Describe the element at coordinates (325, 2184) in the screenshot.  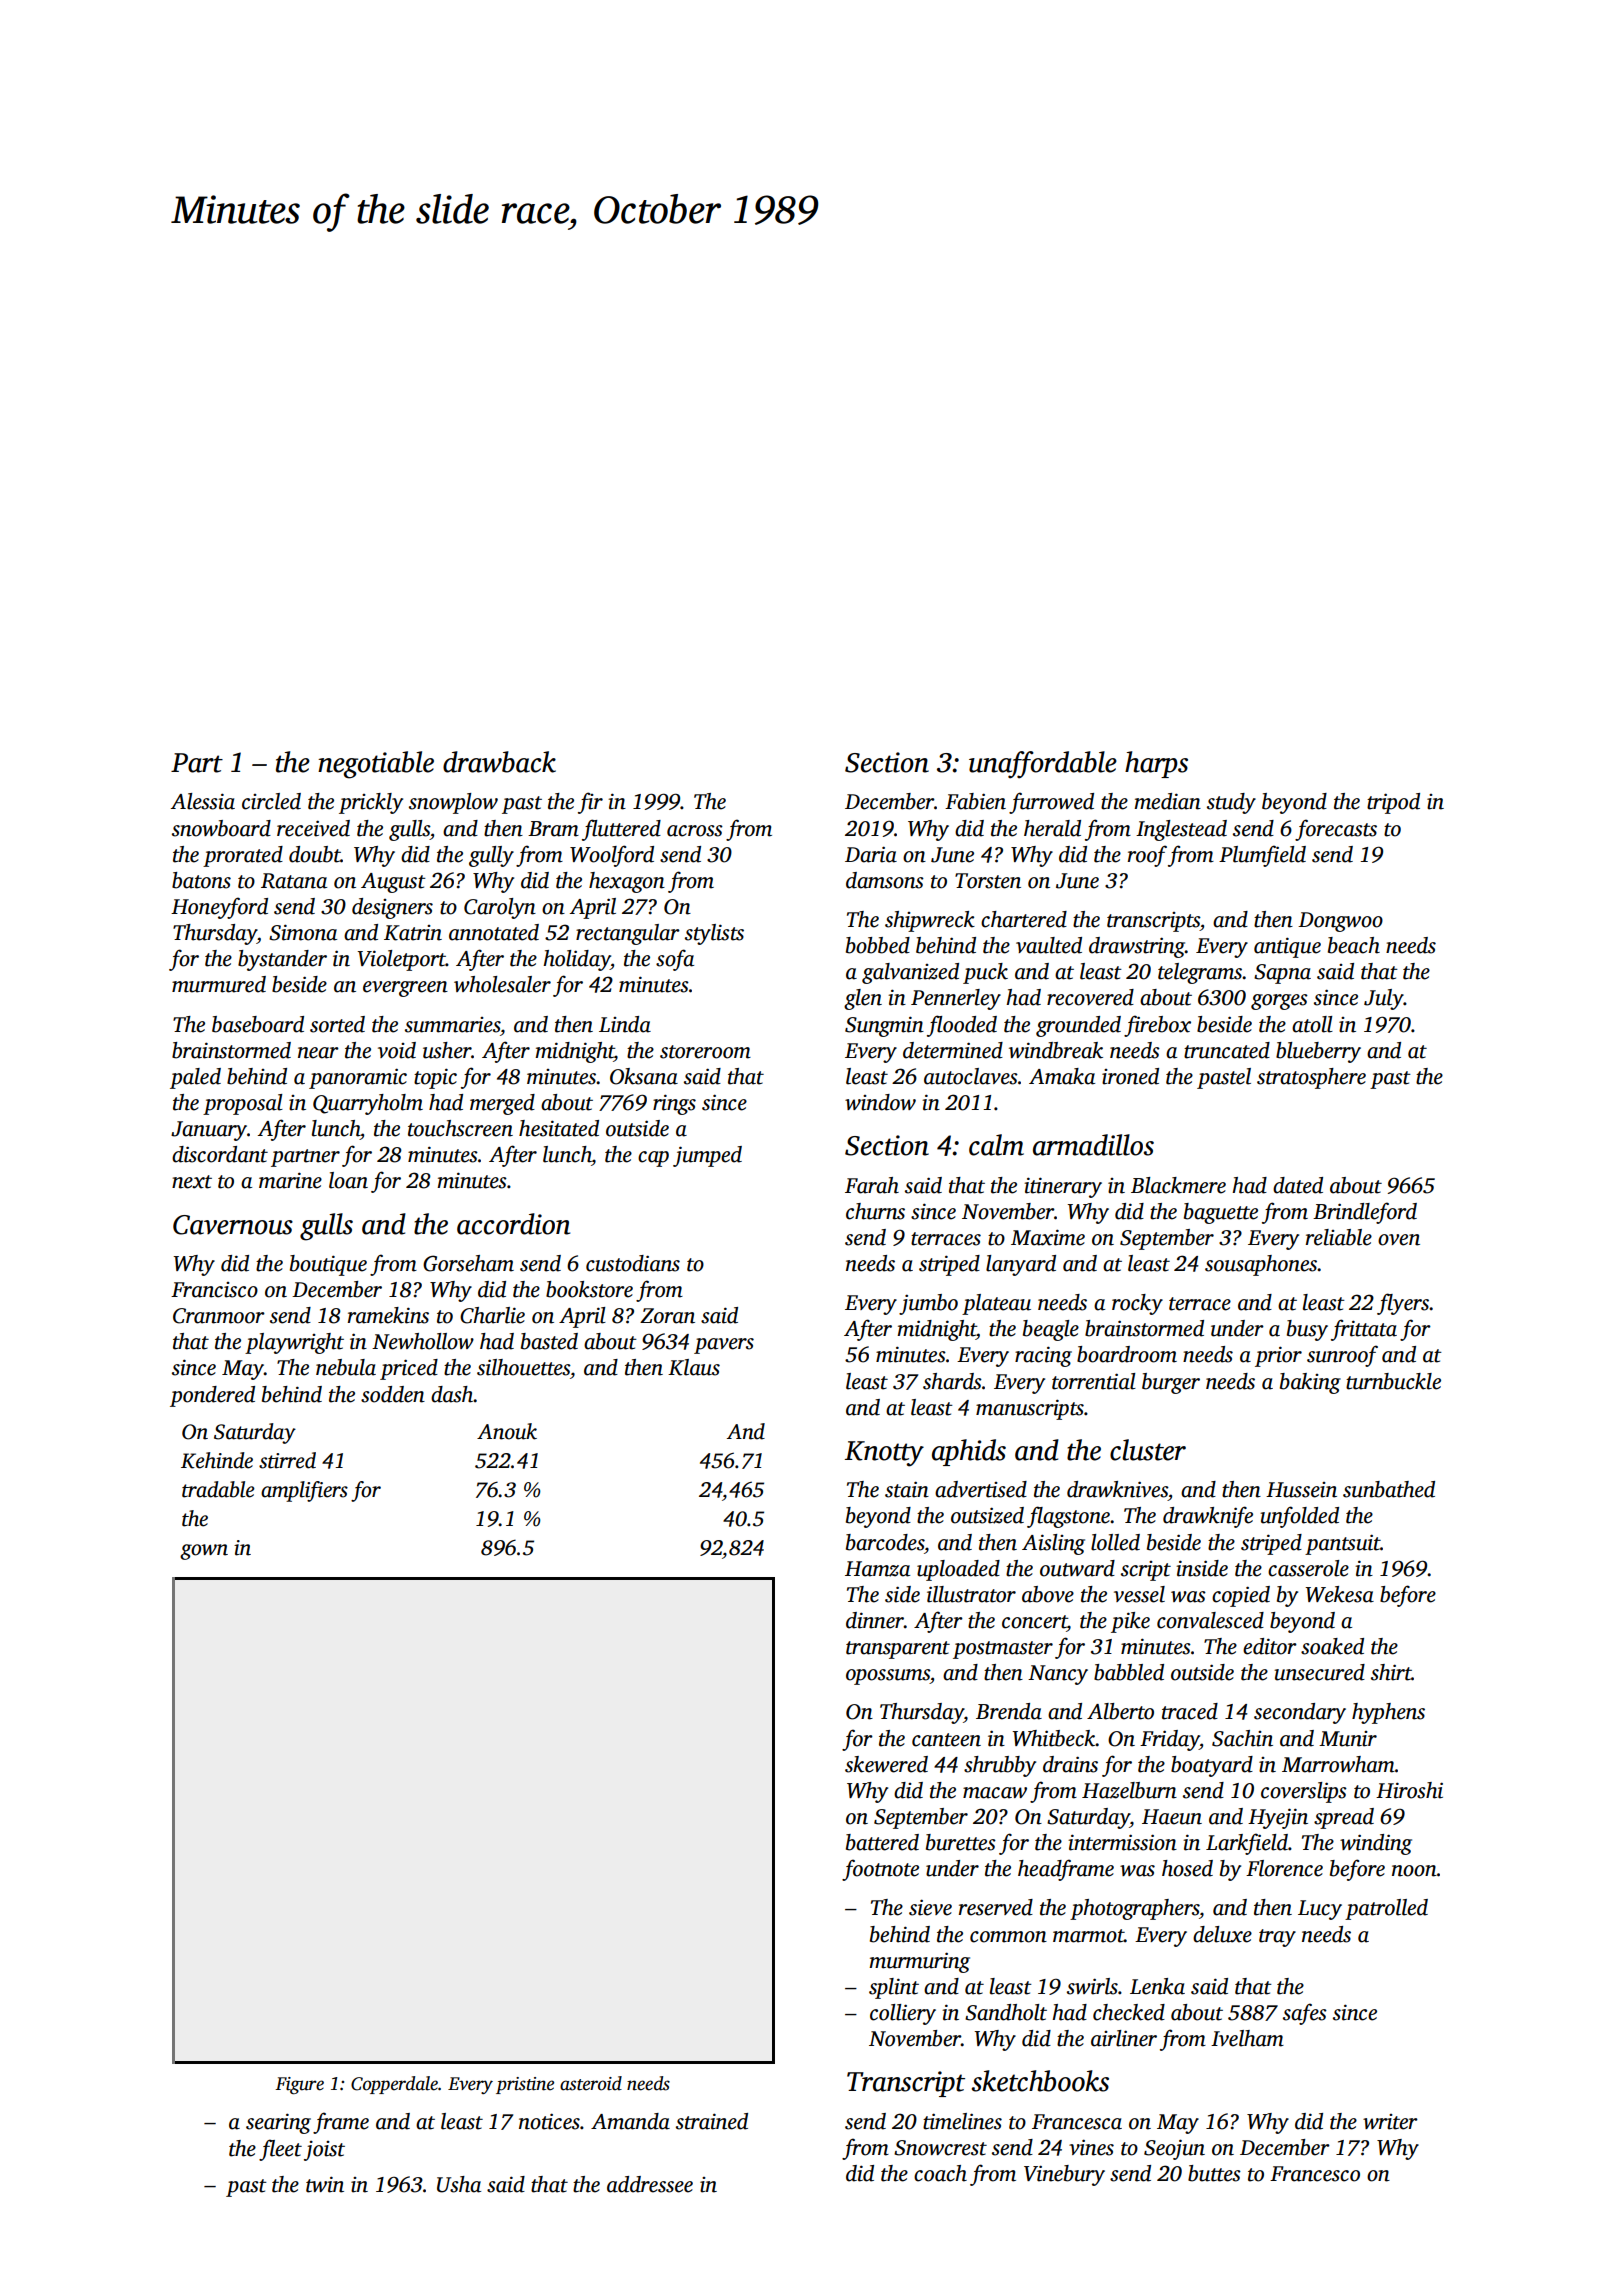
I see `twin` at that location.
